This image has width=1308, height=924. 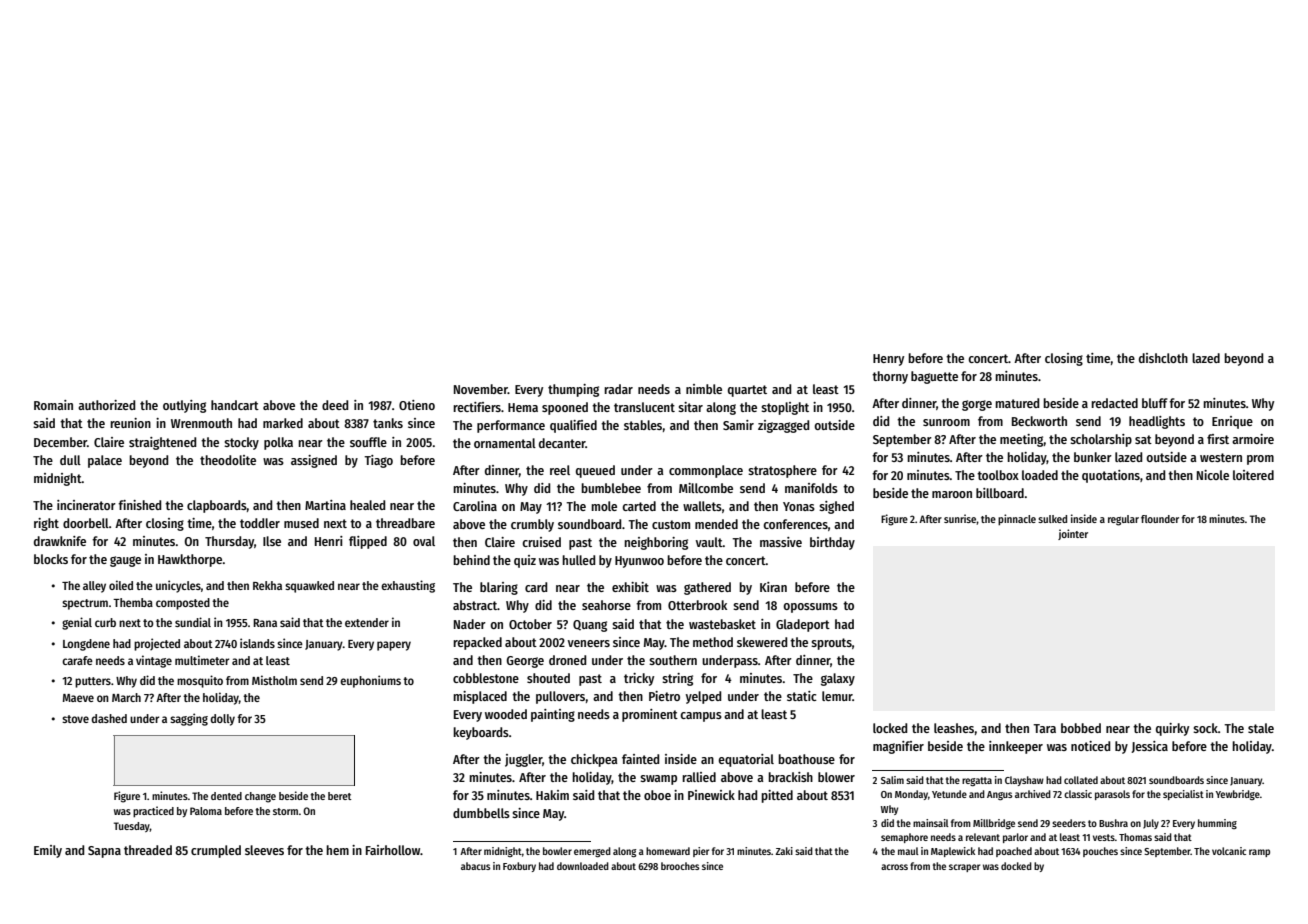 I want to click on dolly, so click(x=222, y=720).
